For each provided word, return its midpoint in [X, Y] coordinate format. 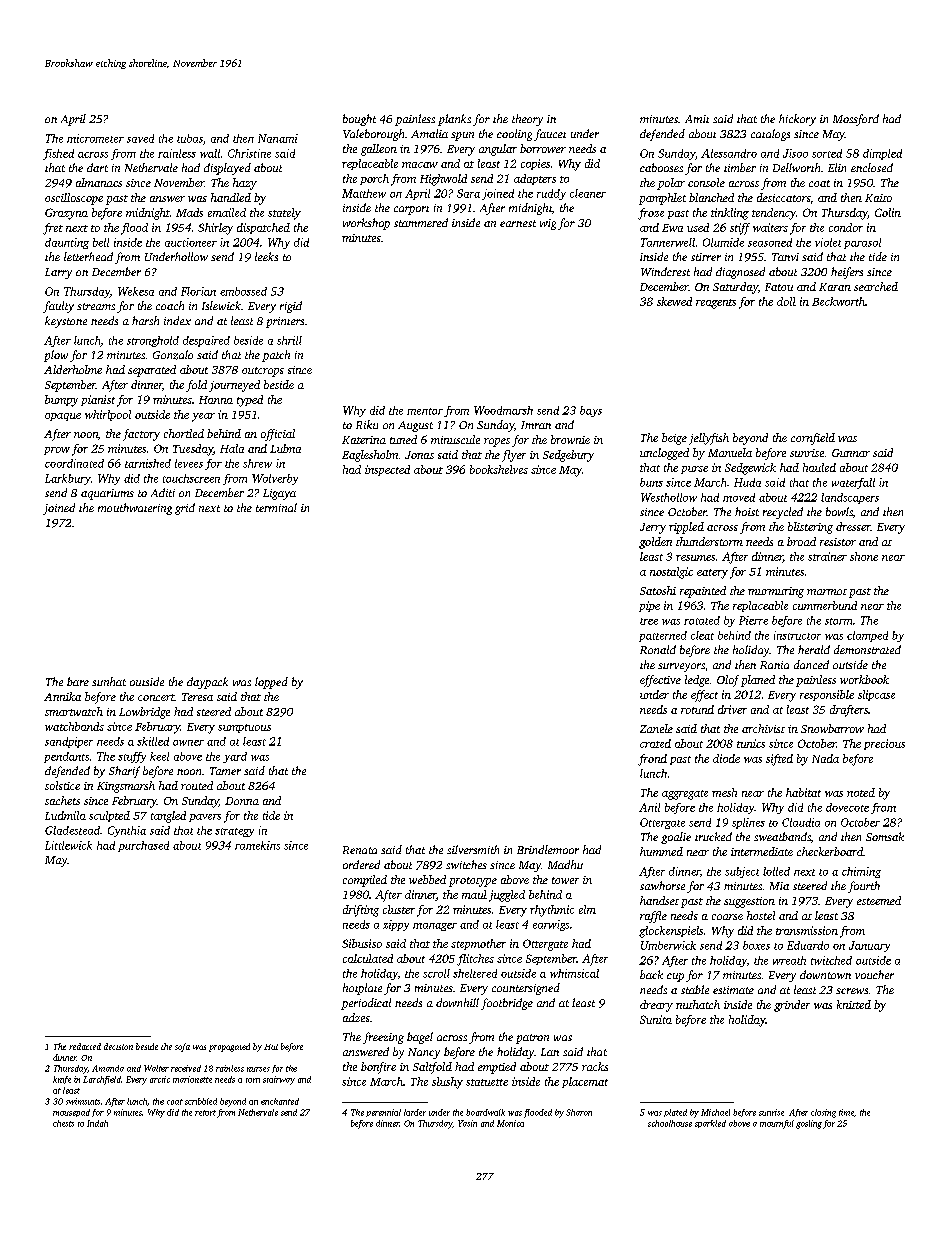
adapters [535, 179]
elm [587, 909]
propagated [229, 1047]
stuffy [132, 757]
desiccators [783, 197]
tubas [190, 138]
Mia [779, 886]
